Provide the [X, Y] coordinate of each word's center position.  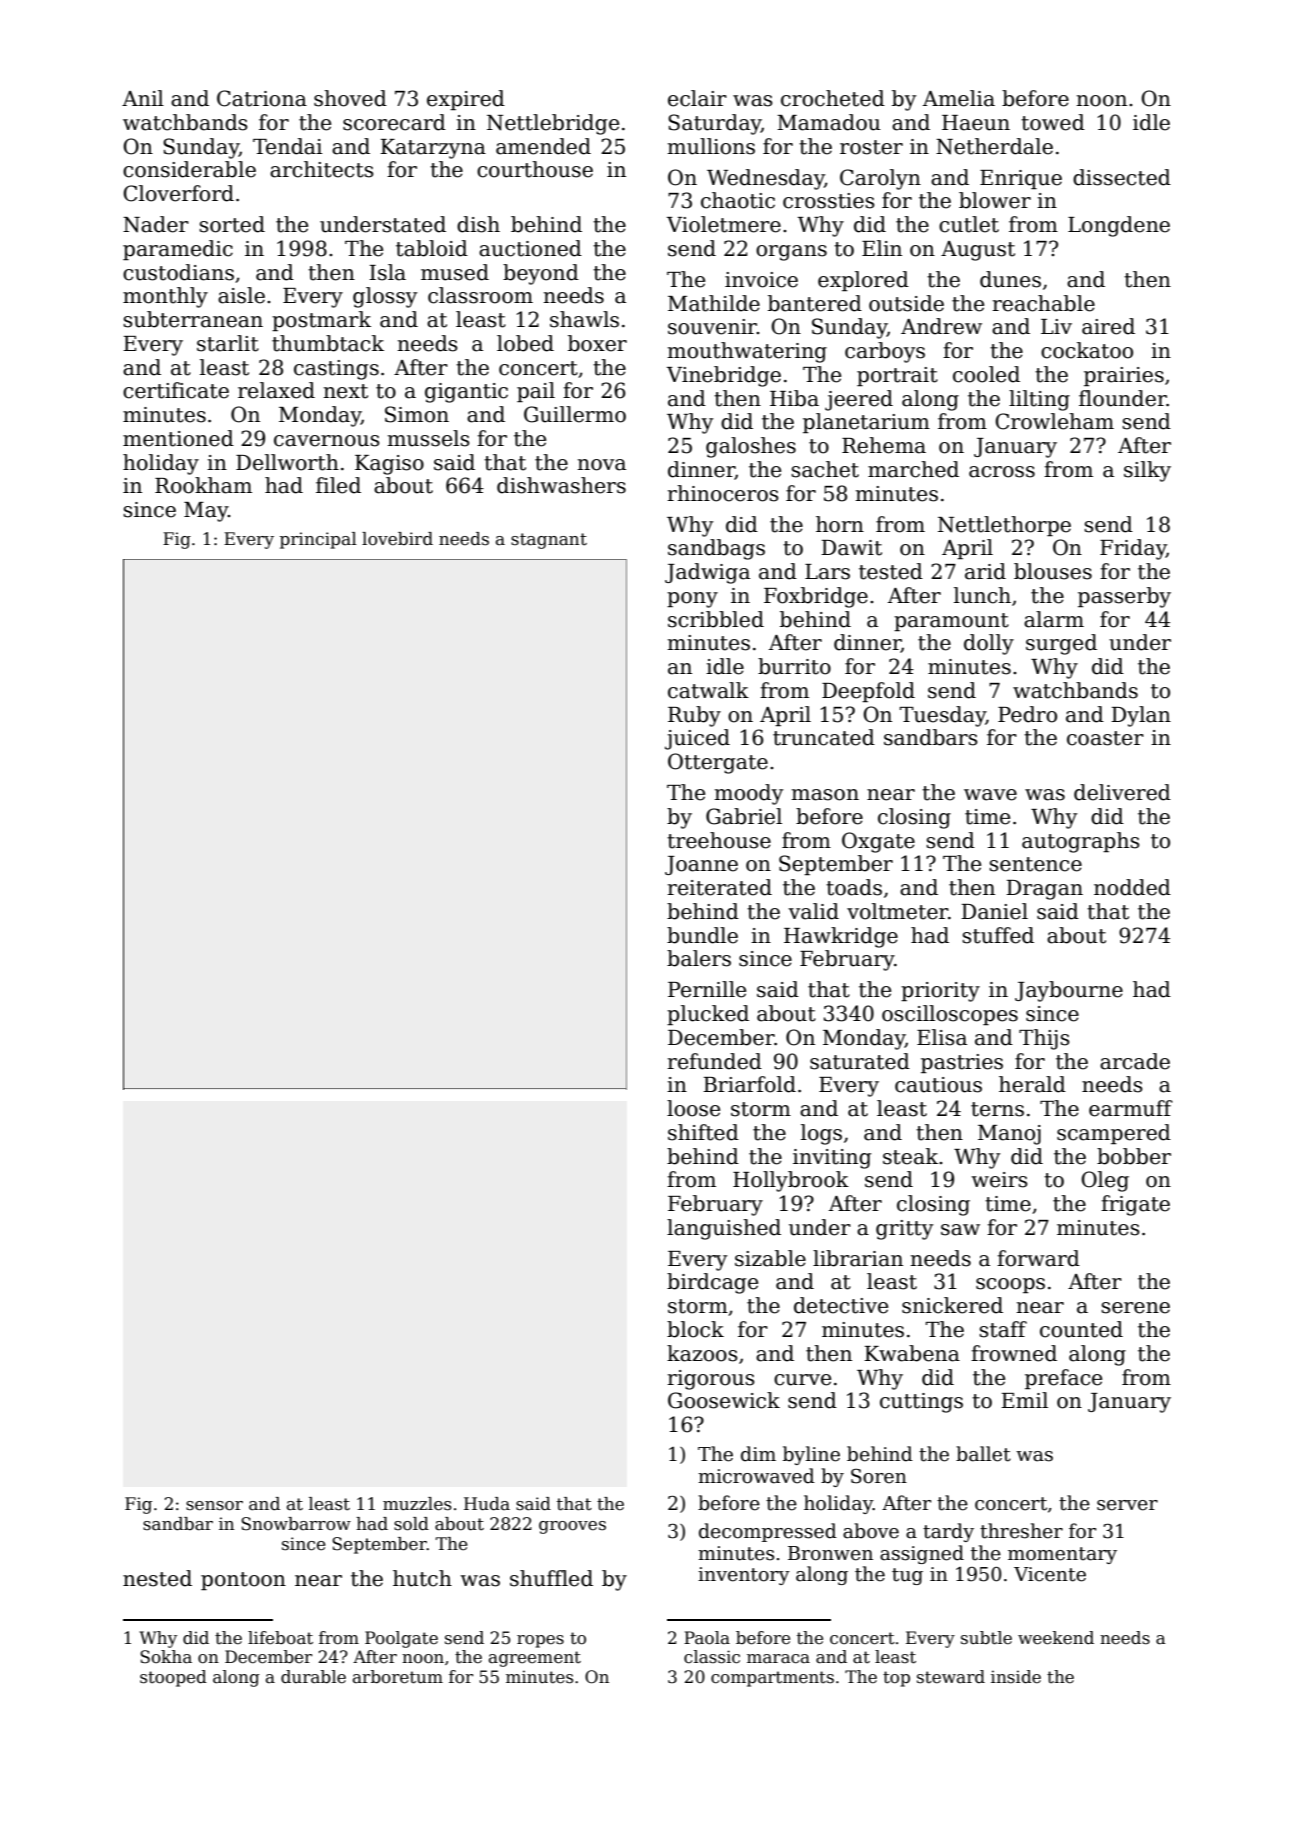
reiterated [720, 887]
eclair [697, 98]
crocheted [833, 98]
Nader [156, 224]
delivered [1122, 792]
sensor [214, 1506]
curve [802, 1380]
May [206, 512]
